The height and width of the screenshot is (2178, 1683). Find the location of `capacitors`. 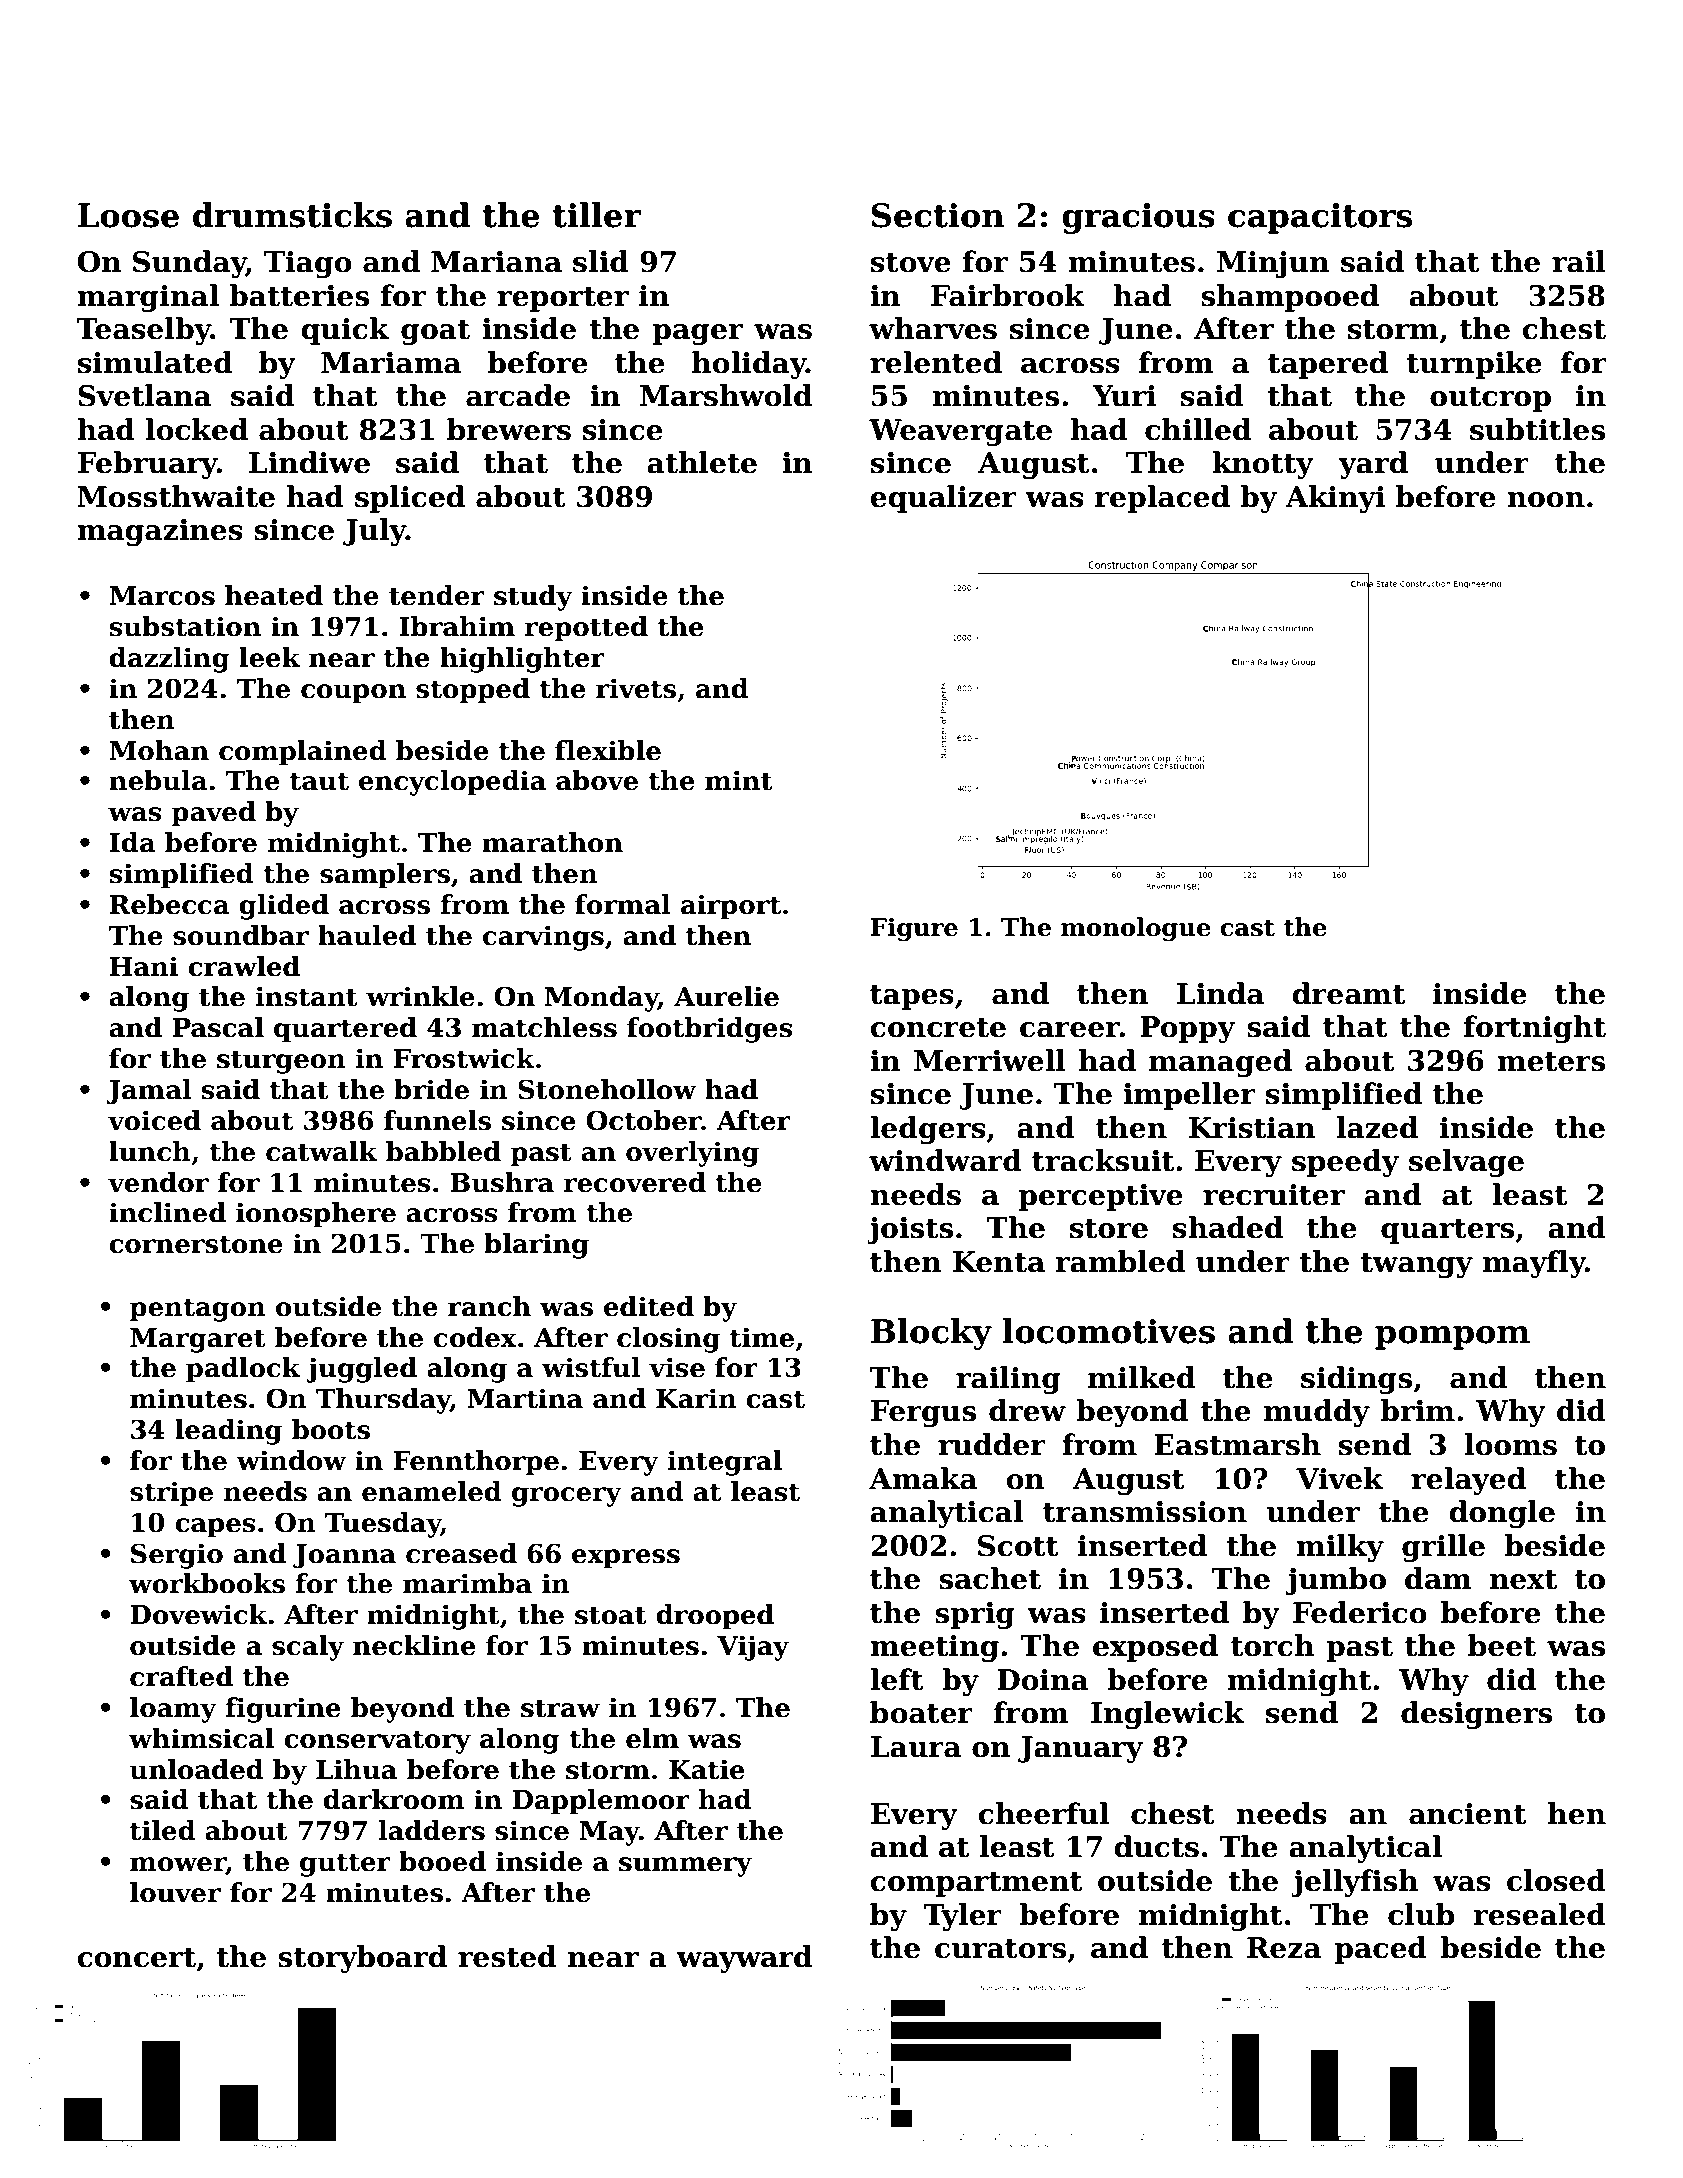

capacitors is located at coordinates (1320, 218).
